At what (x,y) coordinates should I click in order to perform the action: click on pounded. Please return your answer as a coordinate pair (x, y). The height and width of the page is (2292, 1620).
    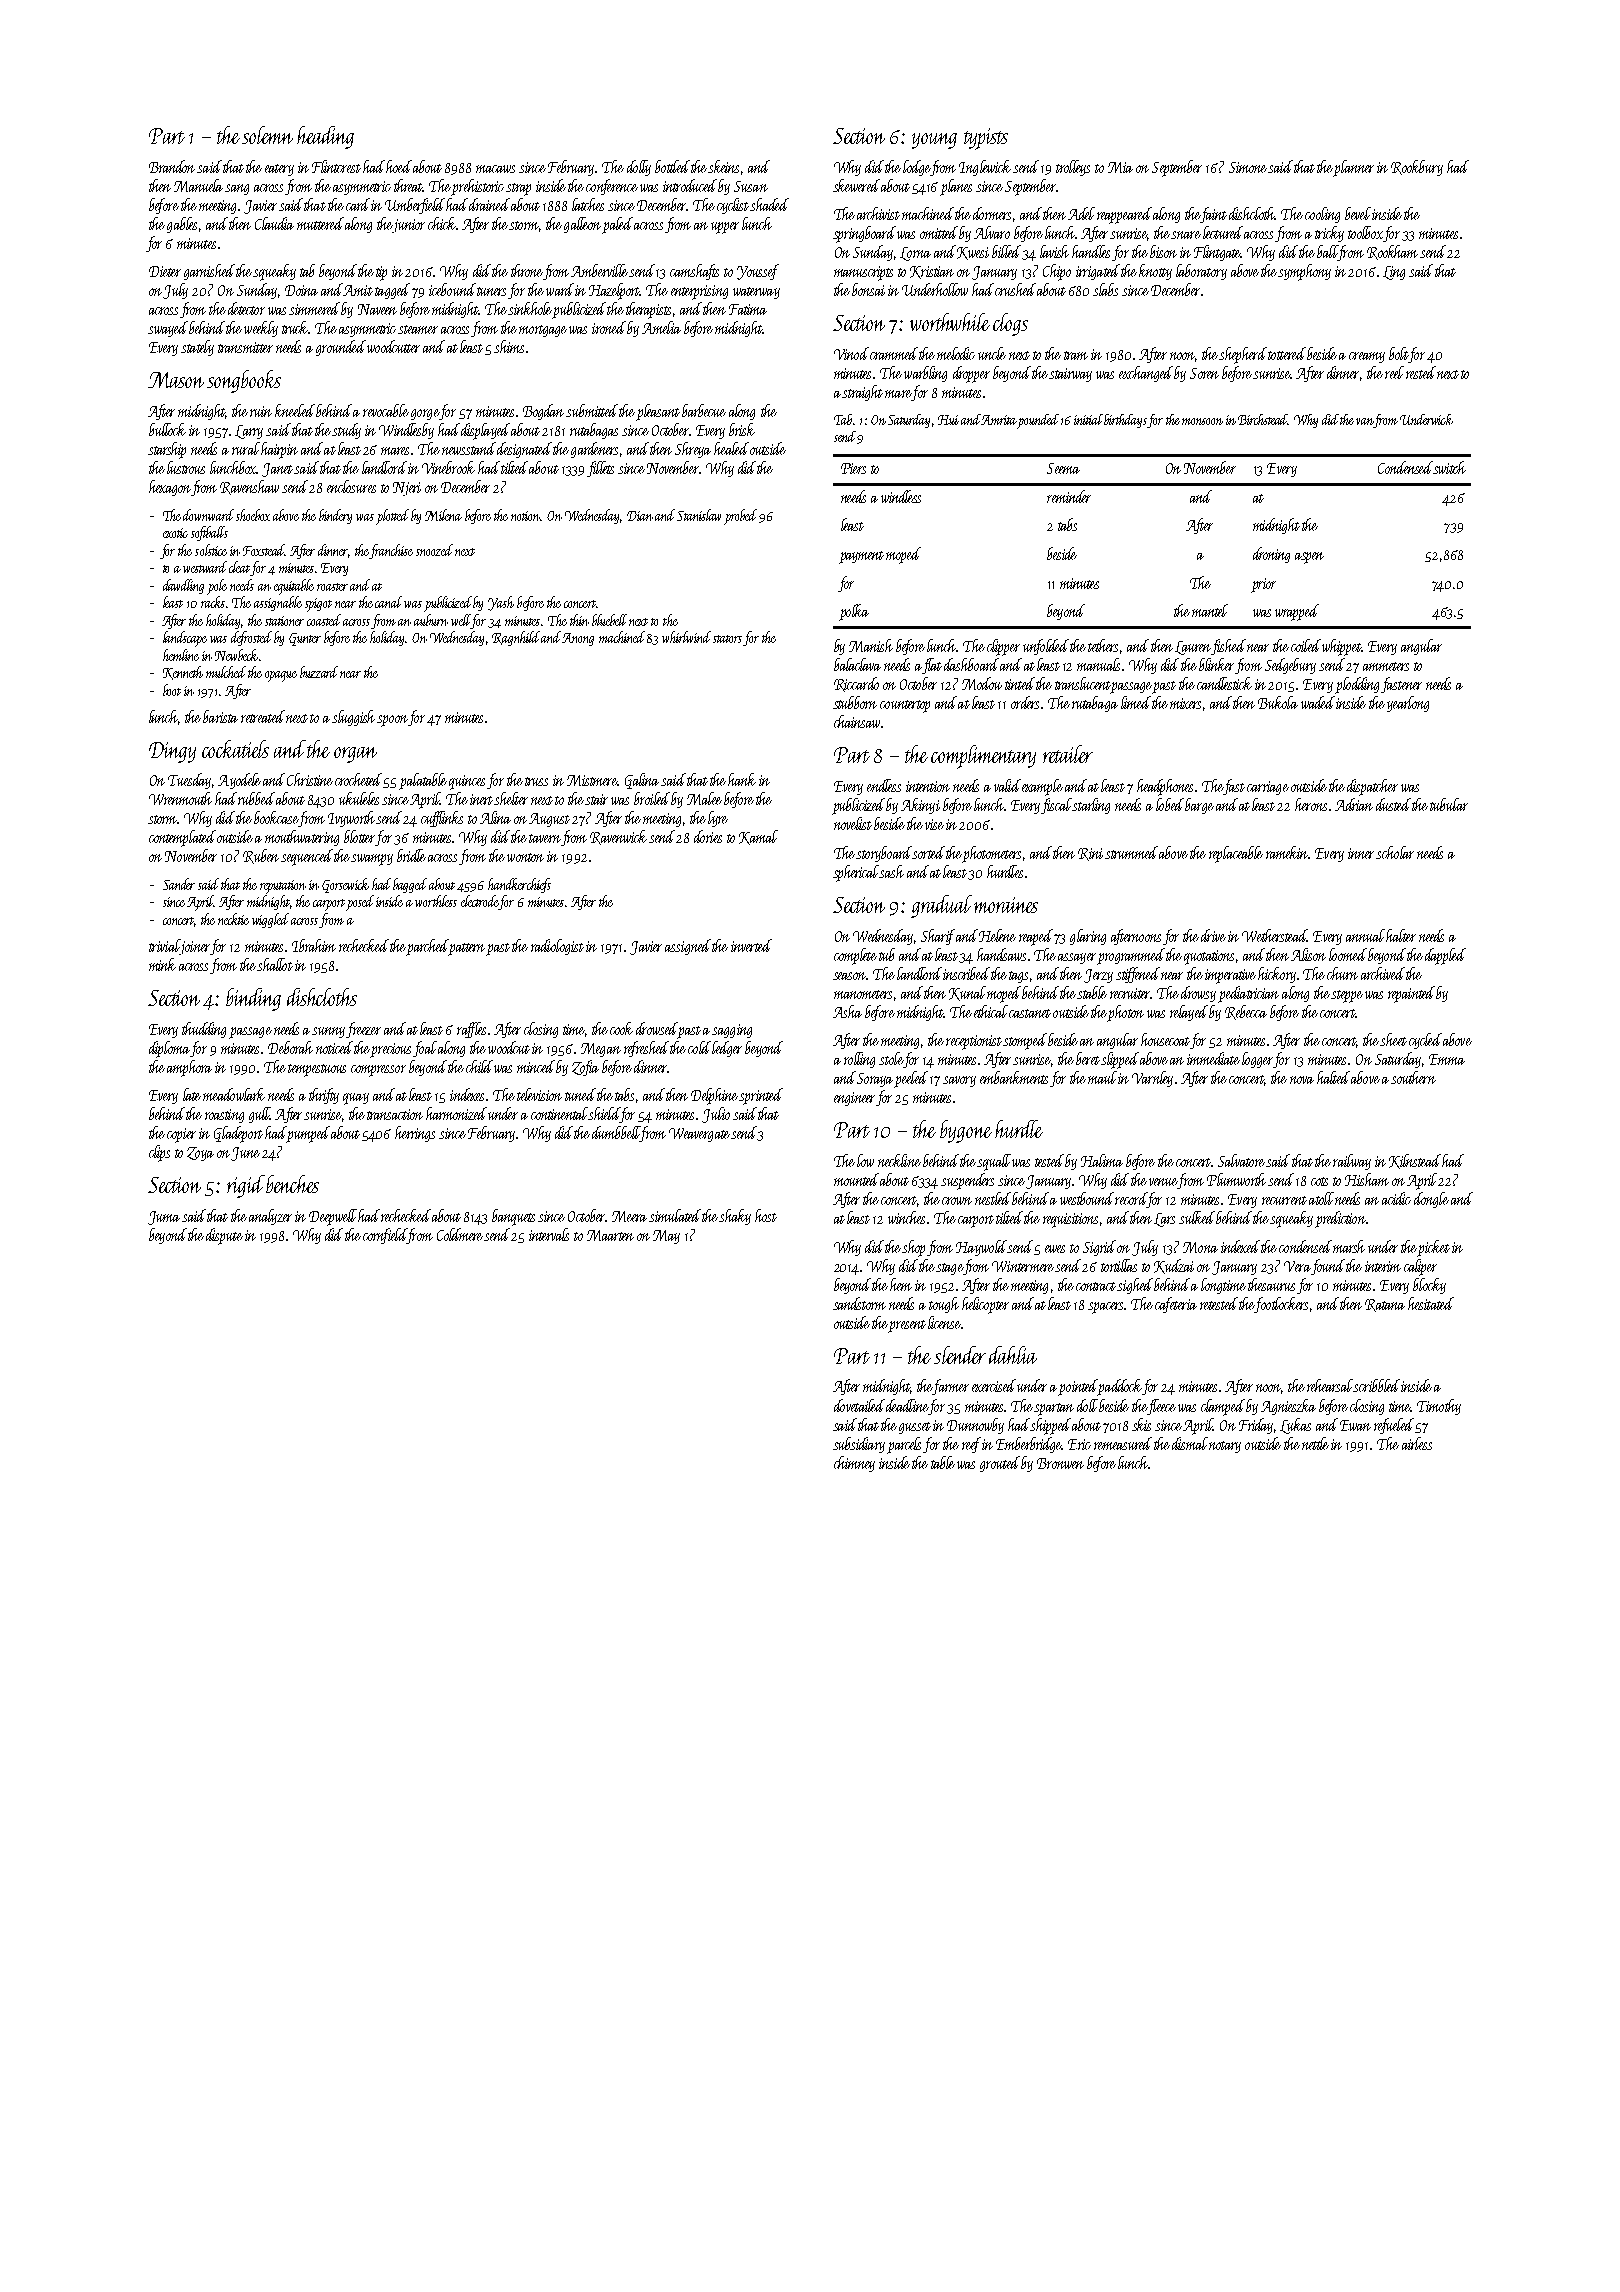
    Looking at the image, I should click on (1038, 421).
